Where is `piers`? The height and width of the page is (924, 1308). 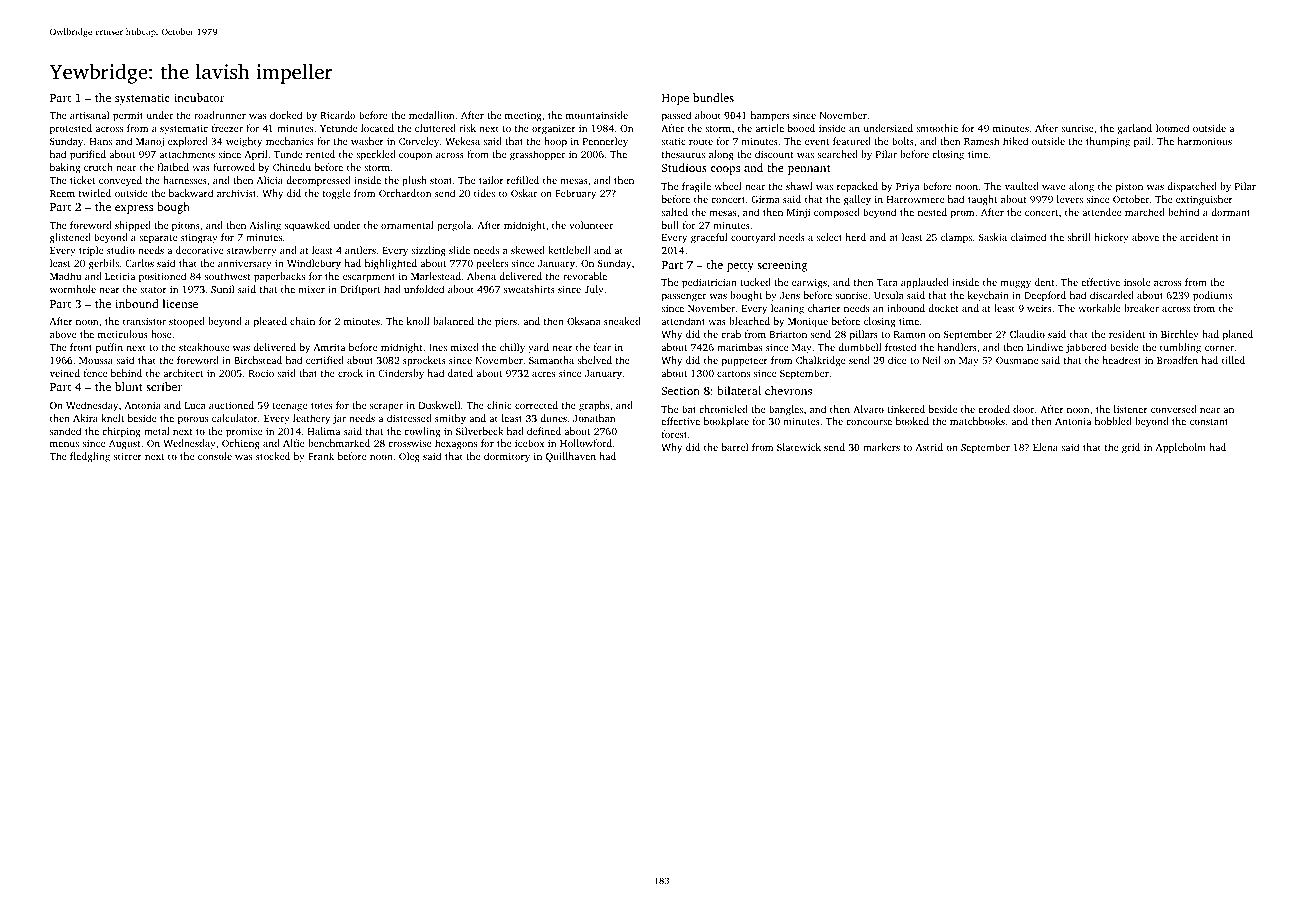 piers is located at coordinates (506, 323).
